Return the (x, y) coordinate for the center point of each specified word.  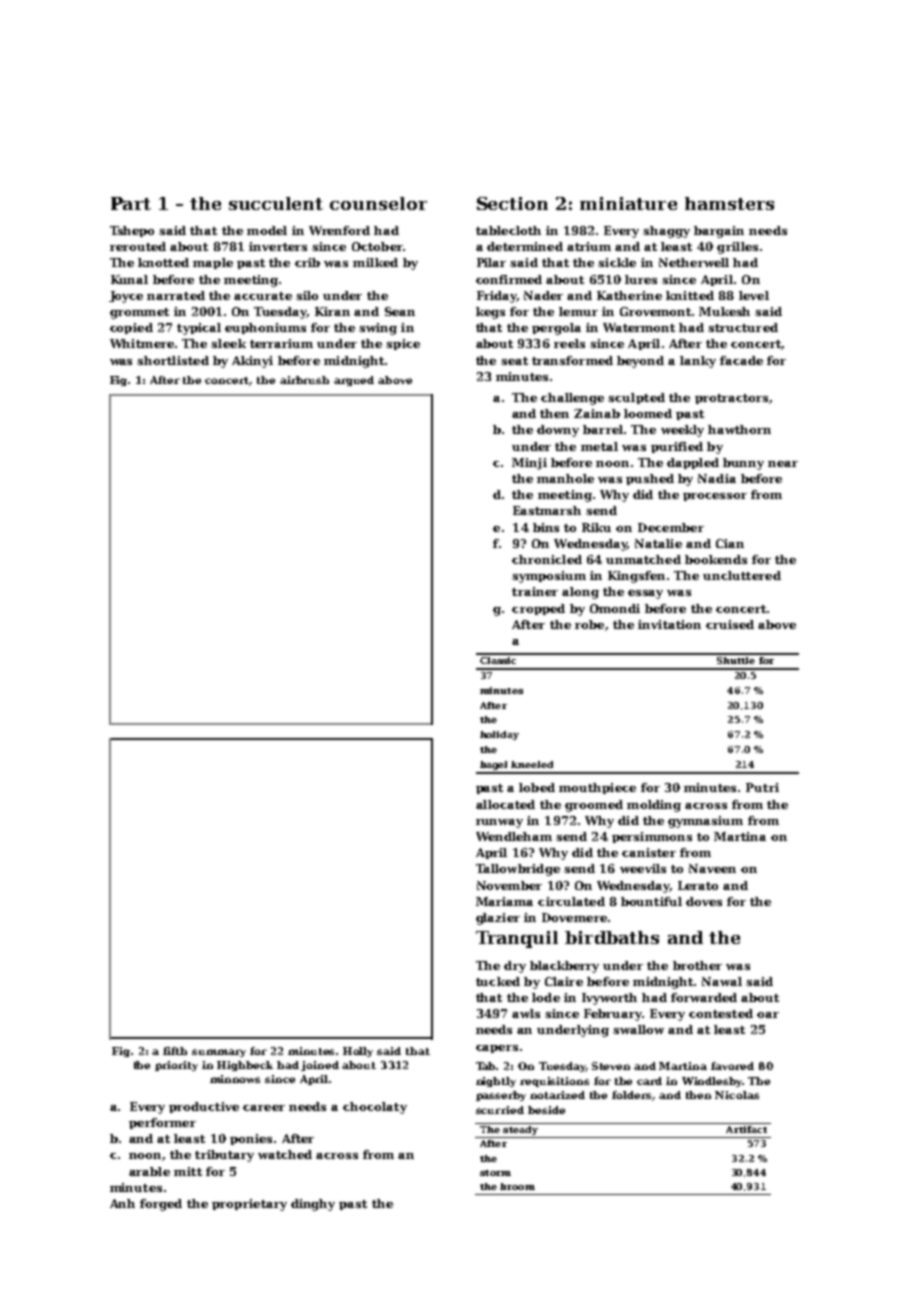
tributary (224, 1156)
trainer (535, 591)
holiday (499, 735)
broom (517, 1186)
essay (645, 594)
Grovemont (655, 311)
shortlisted (173, 360)
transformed (572, 360)
